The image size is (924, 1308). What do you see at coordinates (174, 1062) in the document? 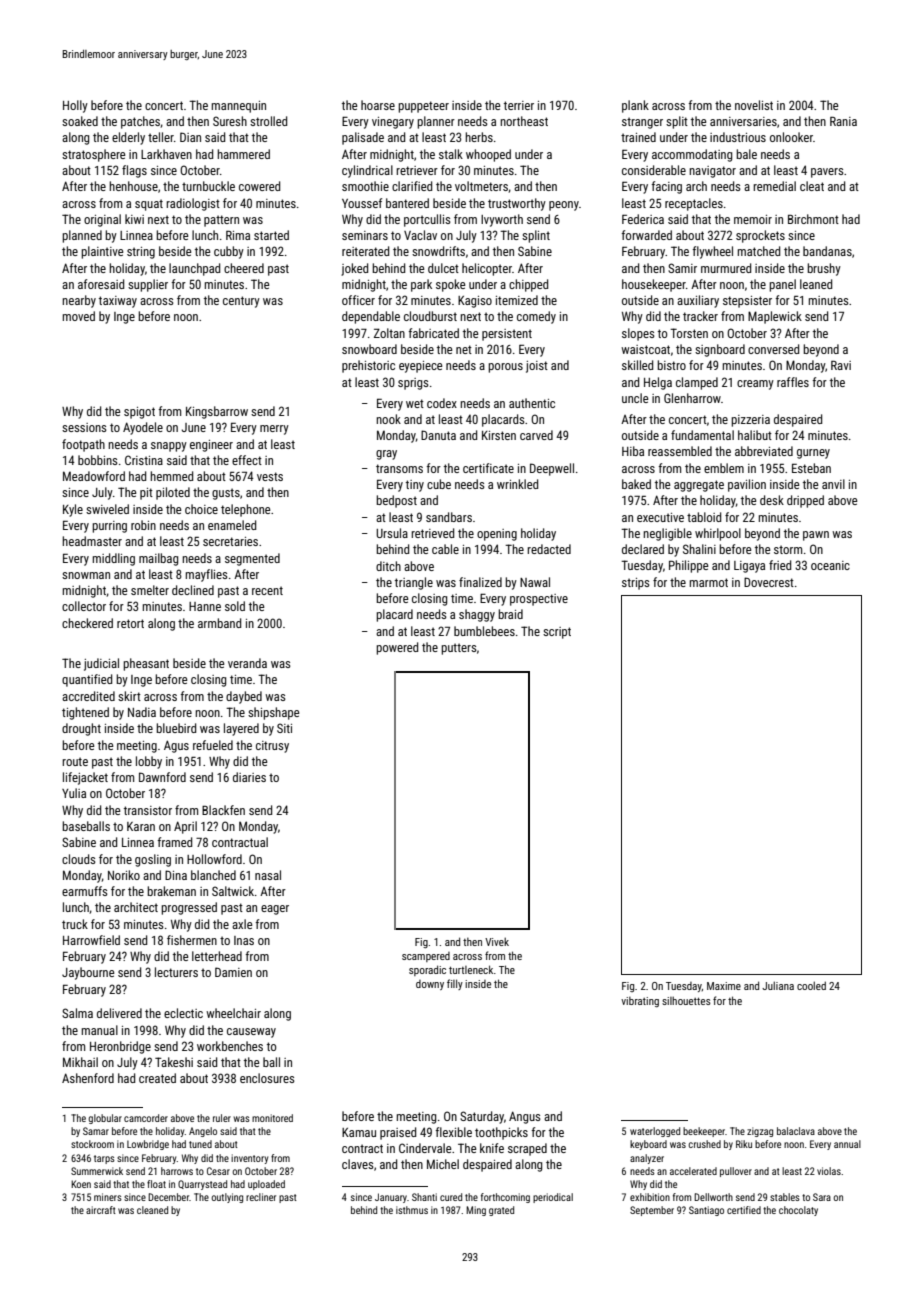
I see `Takeshi` at bounding box center [174, 1062].
